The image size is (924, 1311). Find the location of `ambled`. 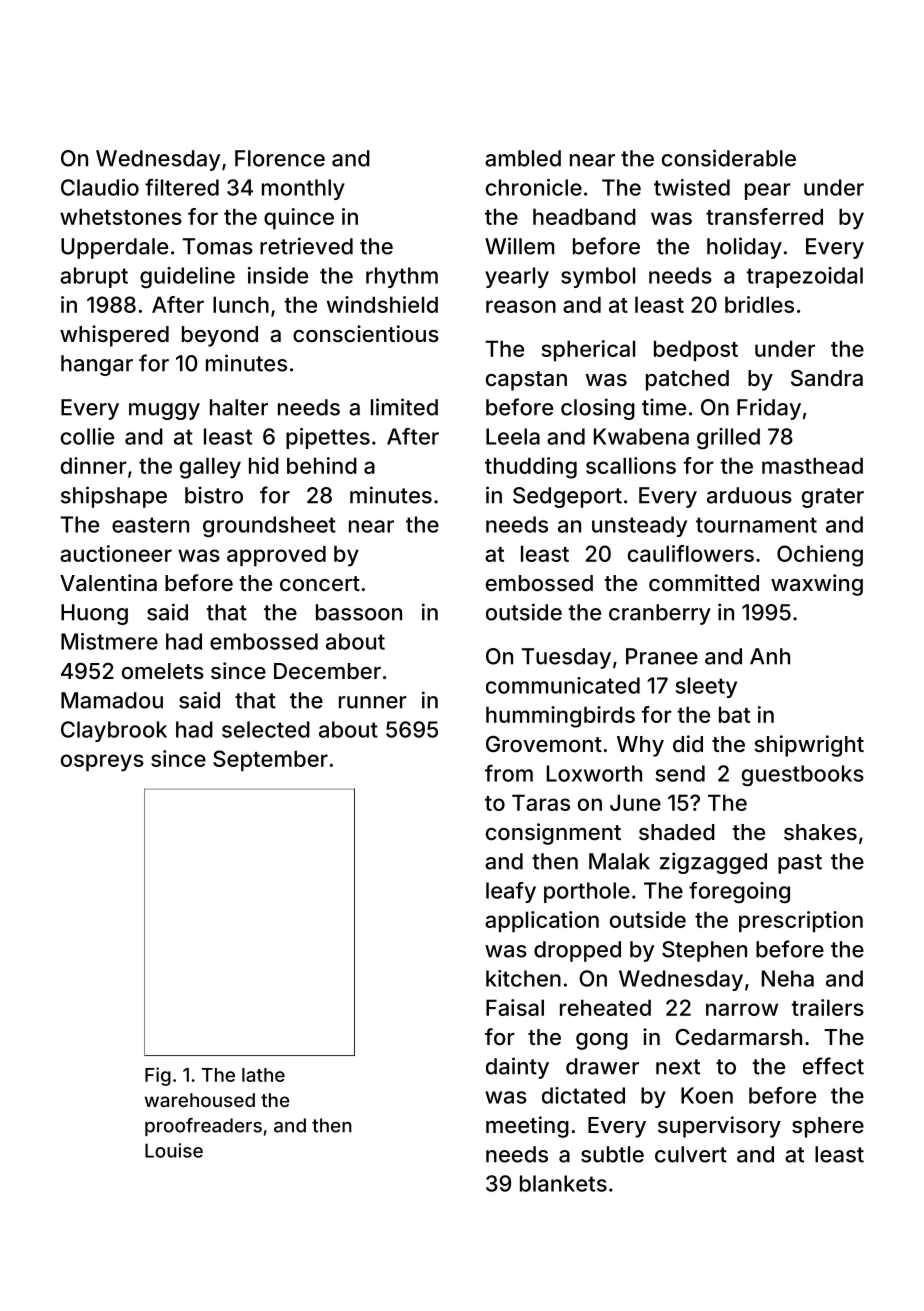

ambled is located at coordinates (523, 158).
